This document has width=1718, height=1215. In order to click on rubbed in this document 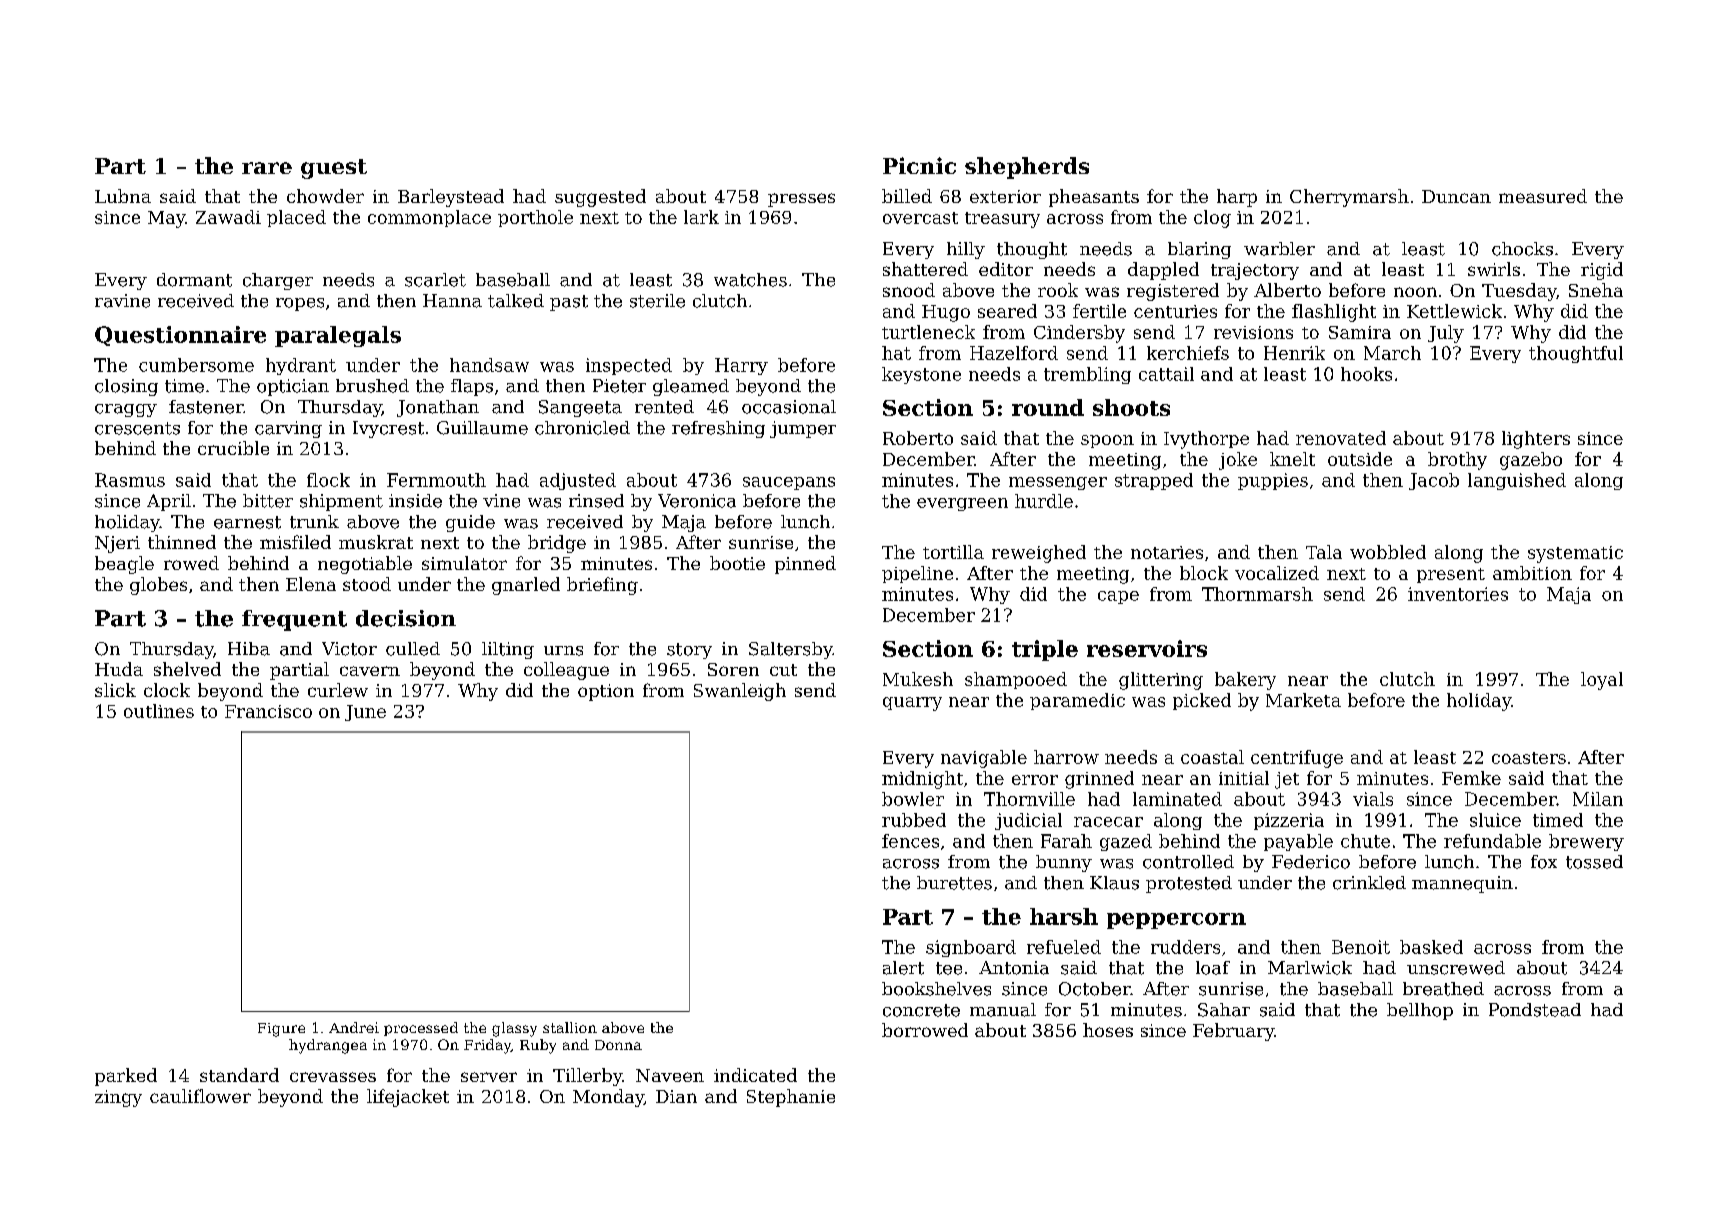, I will do `click(914, 820)`.
